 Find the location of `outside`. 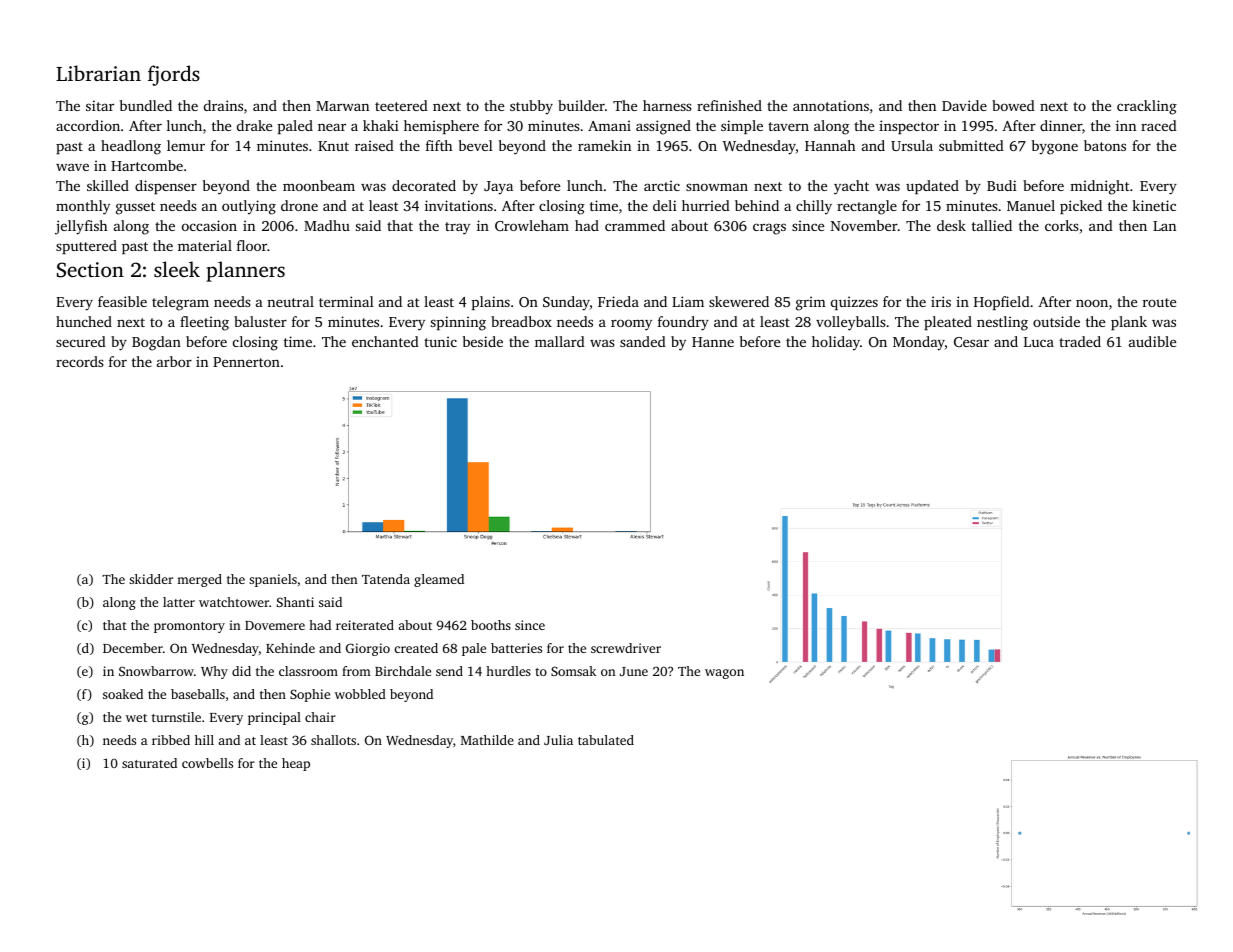

outside is located at coordinates (1056, 321).
